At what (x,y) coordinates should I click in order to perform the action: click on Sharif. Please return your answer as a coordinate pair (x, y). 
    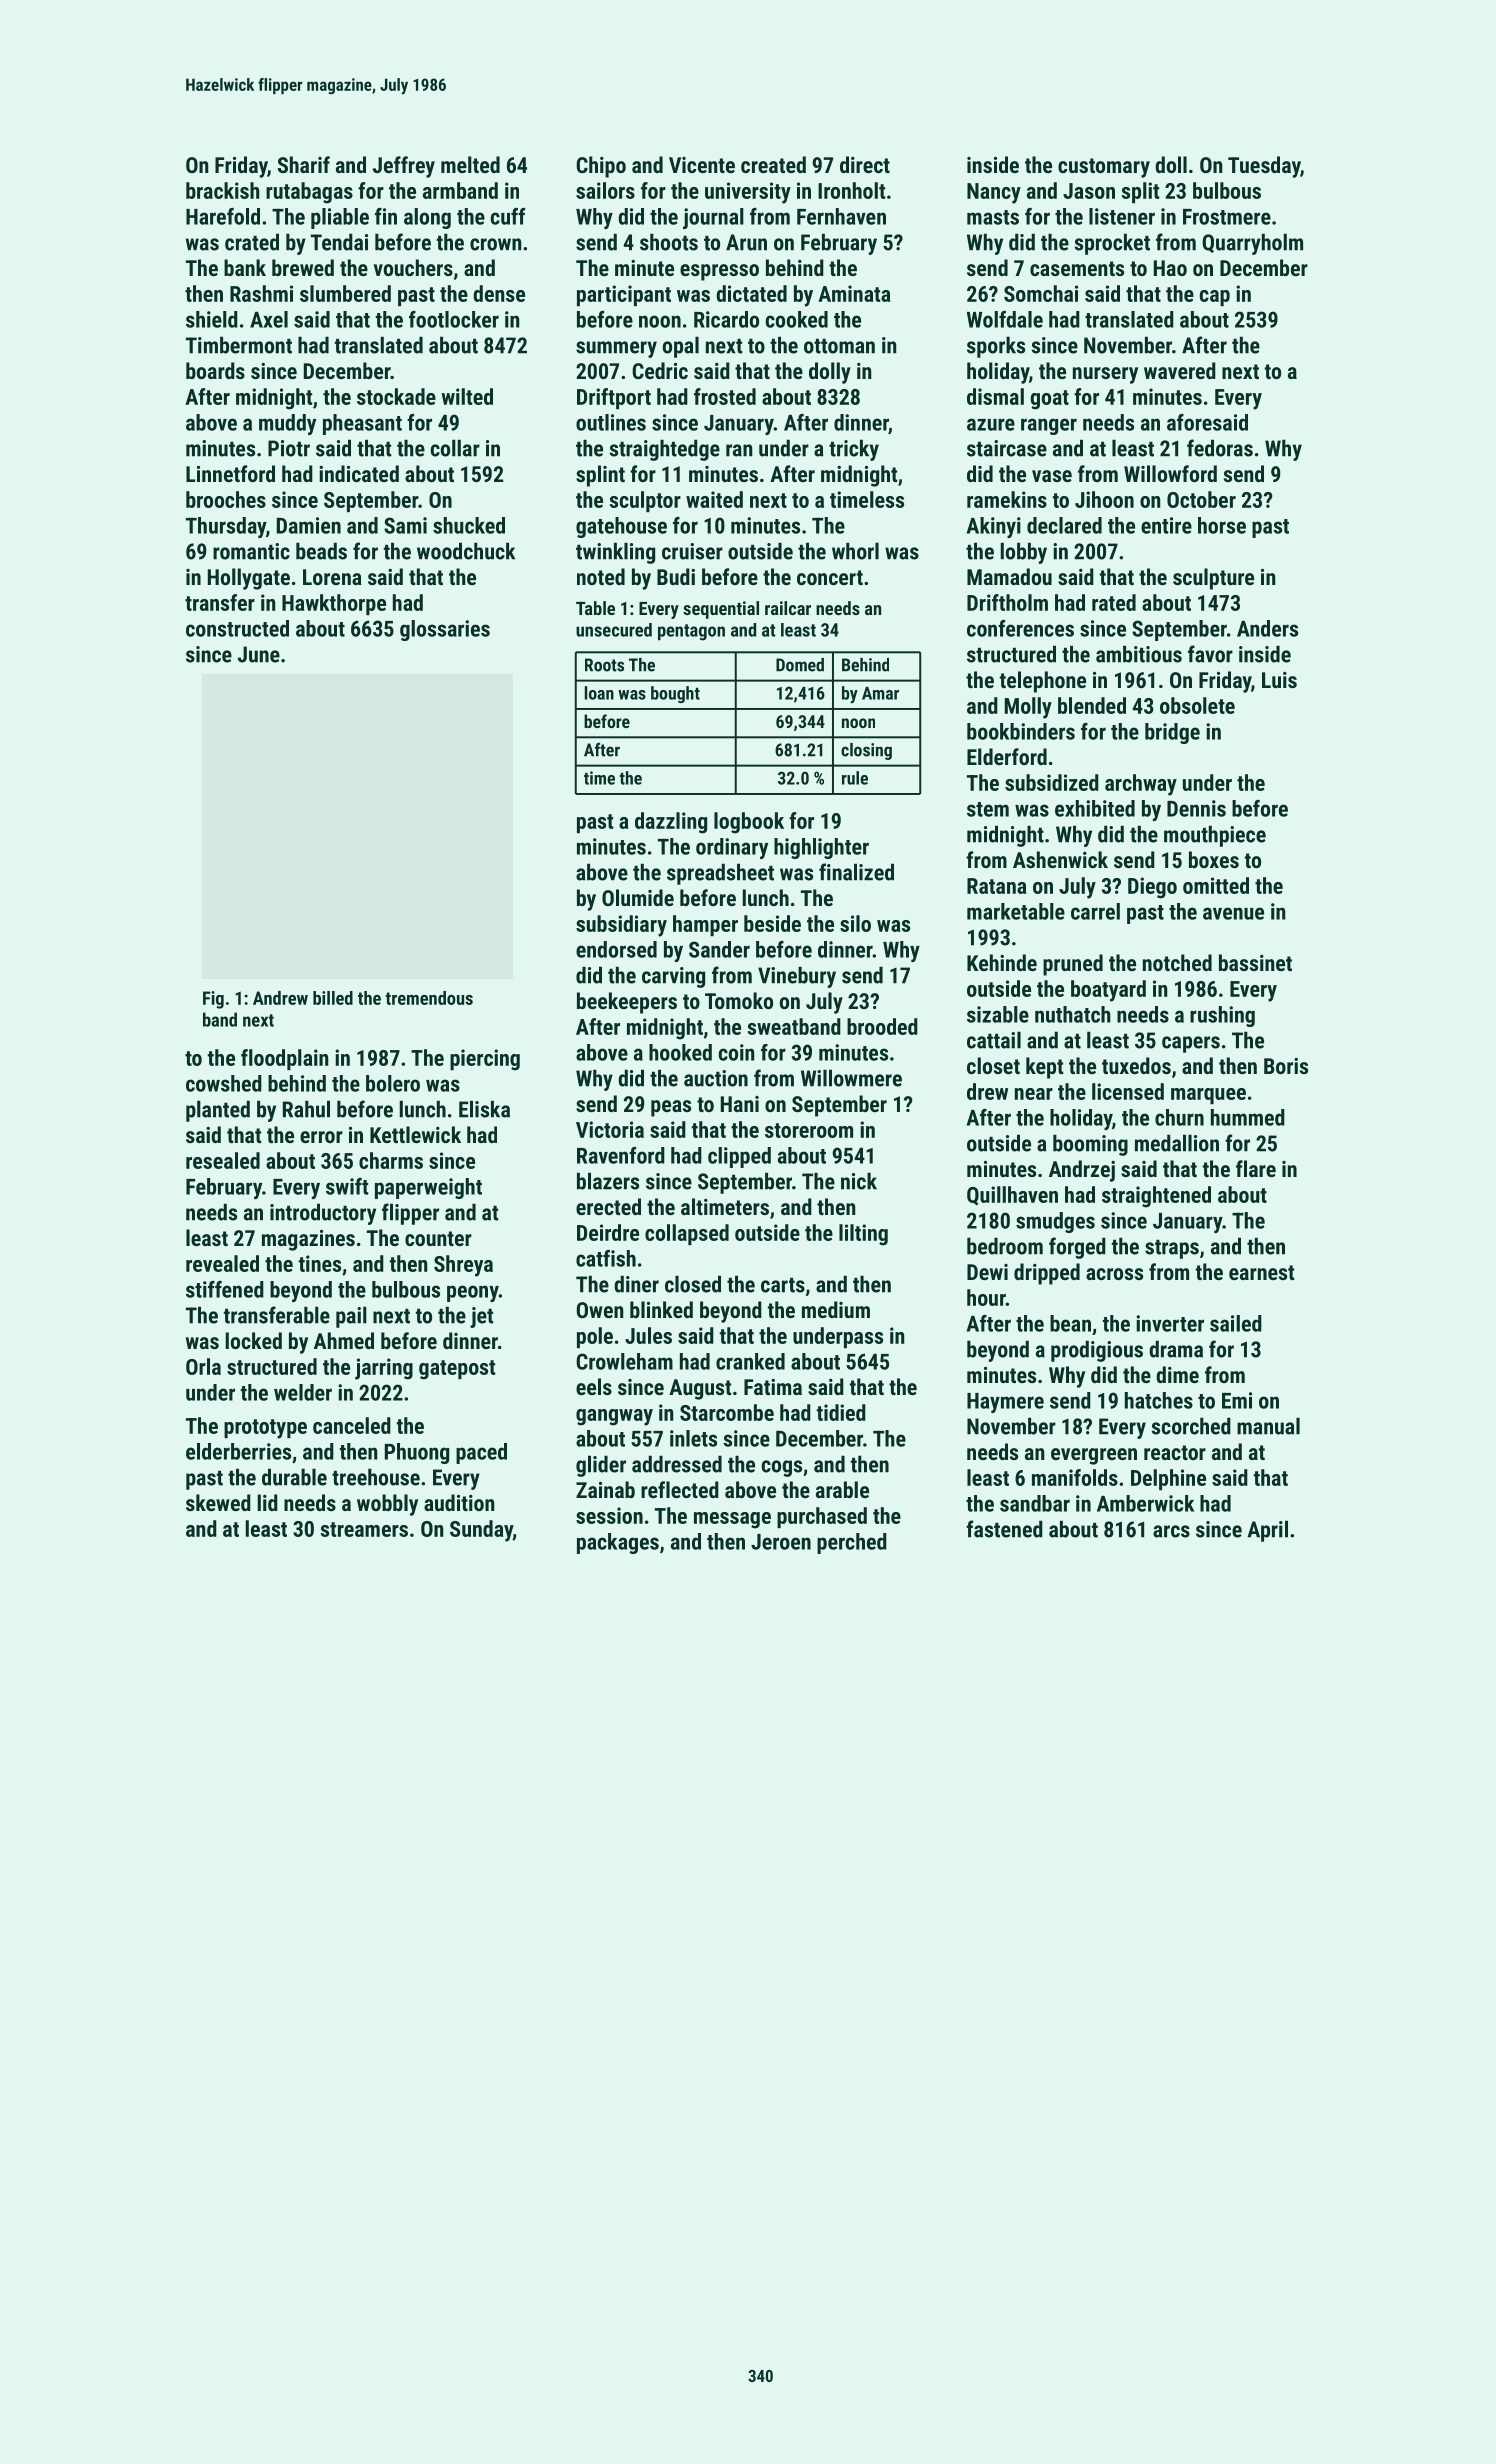
    Looking at the image, I should click on (304, 164).
